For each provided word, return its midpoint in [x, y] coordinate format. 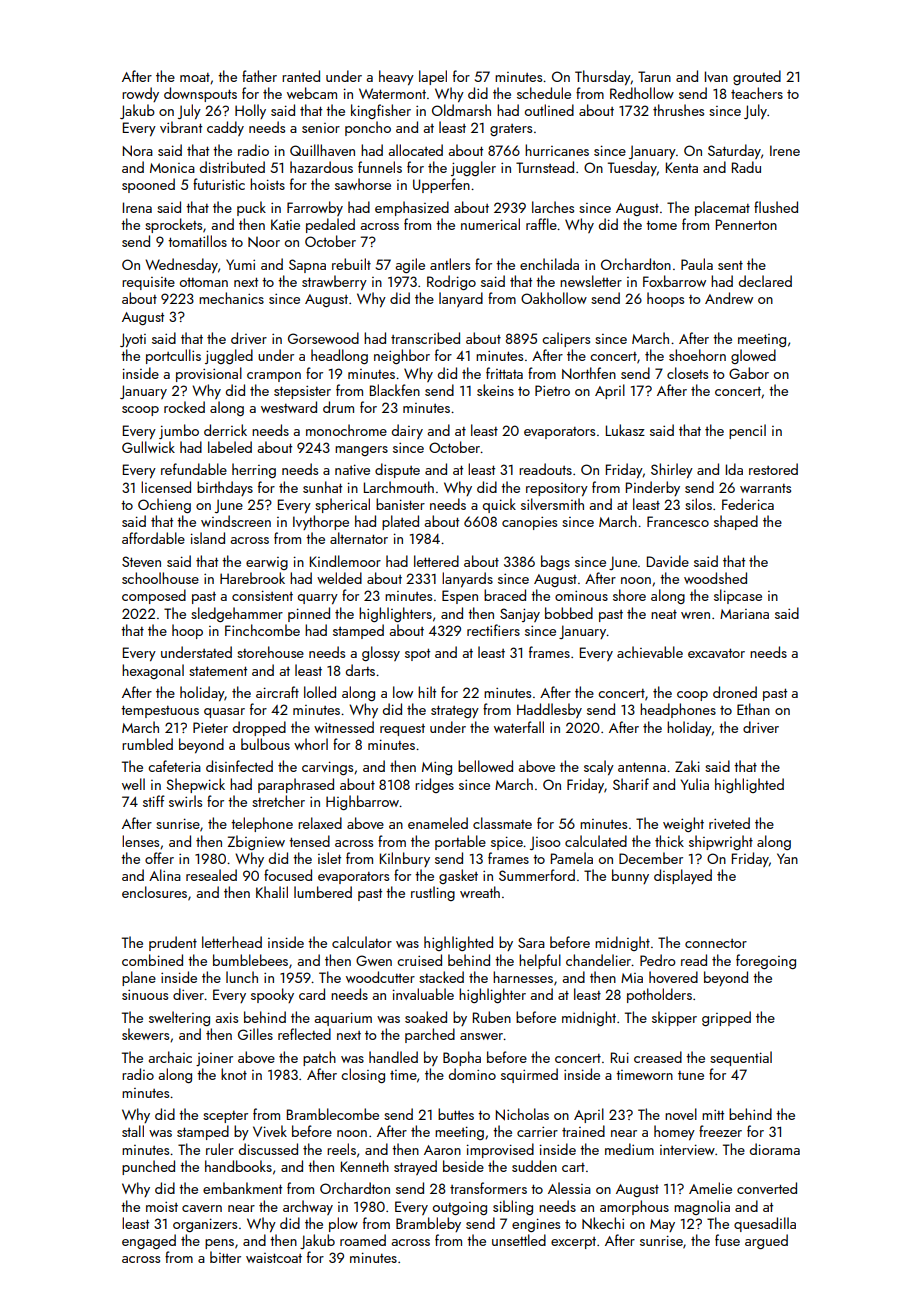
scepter [225, 1117]
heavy [396, 77]
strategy [455, 711]
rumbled [147, 744]
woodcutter [380, 977]
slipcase [738, 596]
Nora [138, 151]
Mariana [744, 614]
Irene [785, 150]
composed [154, 596]
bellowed [485, 766]
